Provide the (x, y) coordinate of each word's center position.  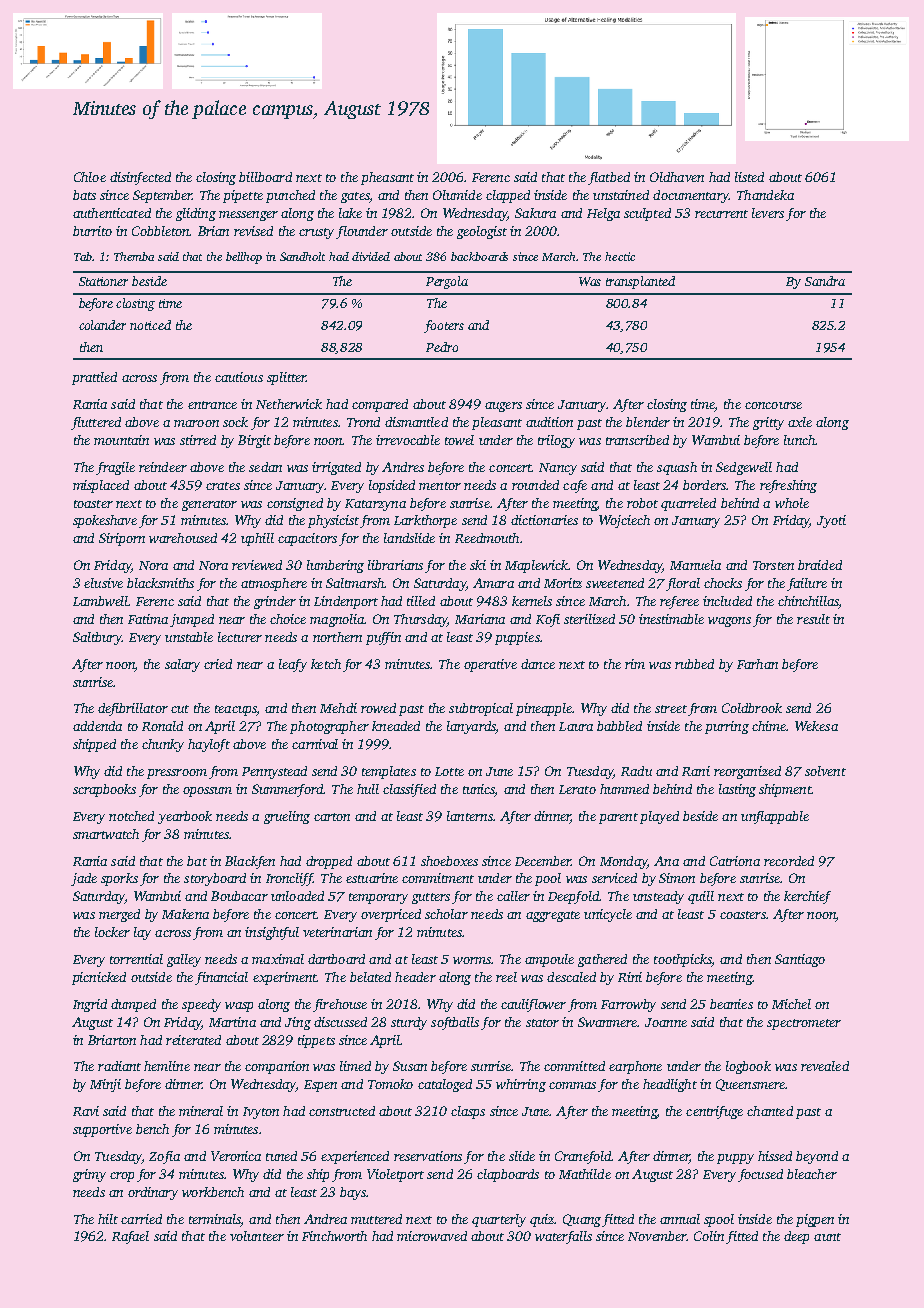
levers (768, 213)
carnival (315, 744)
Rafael (130, 1237)
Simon (677, 878)
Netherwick (289, 404)
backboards (479, 256)
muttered (376, 1219)
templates (389, 772)
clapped (508, 196)
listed (749, 177)
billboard (265, 177)
